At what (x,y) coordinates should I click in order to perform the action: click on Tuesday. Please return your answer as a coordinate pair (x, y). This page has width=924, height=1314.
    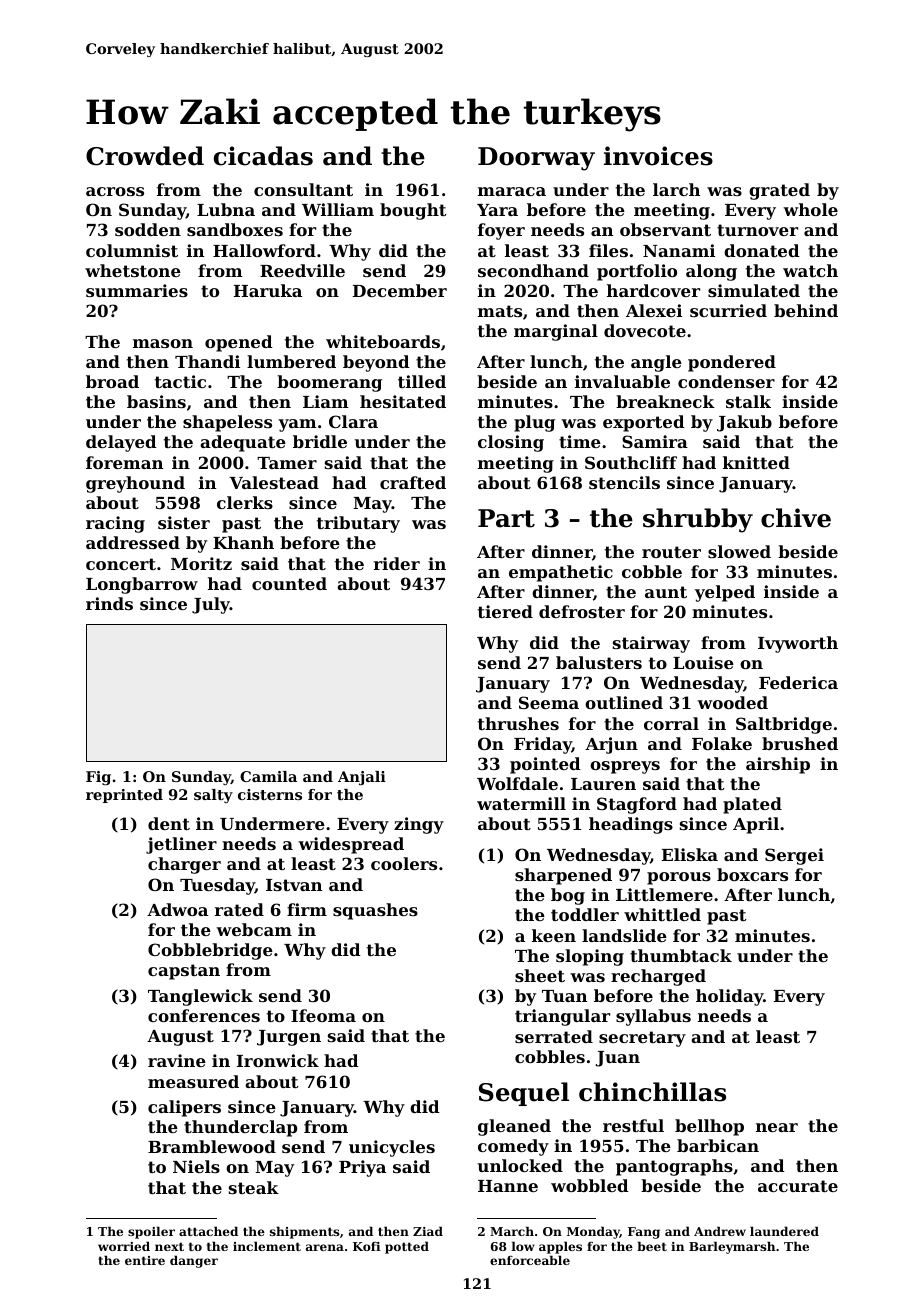
    Looking at the image, I should click on (217, 886).
